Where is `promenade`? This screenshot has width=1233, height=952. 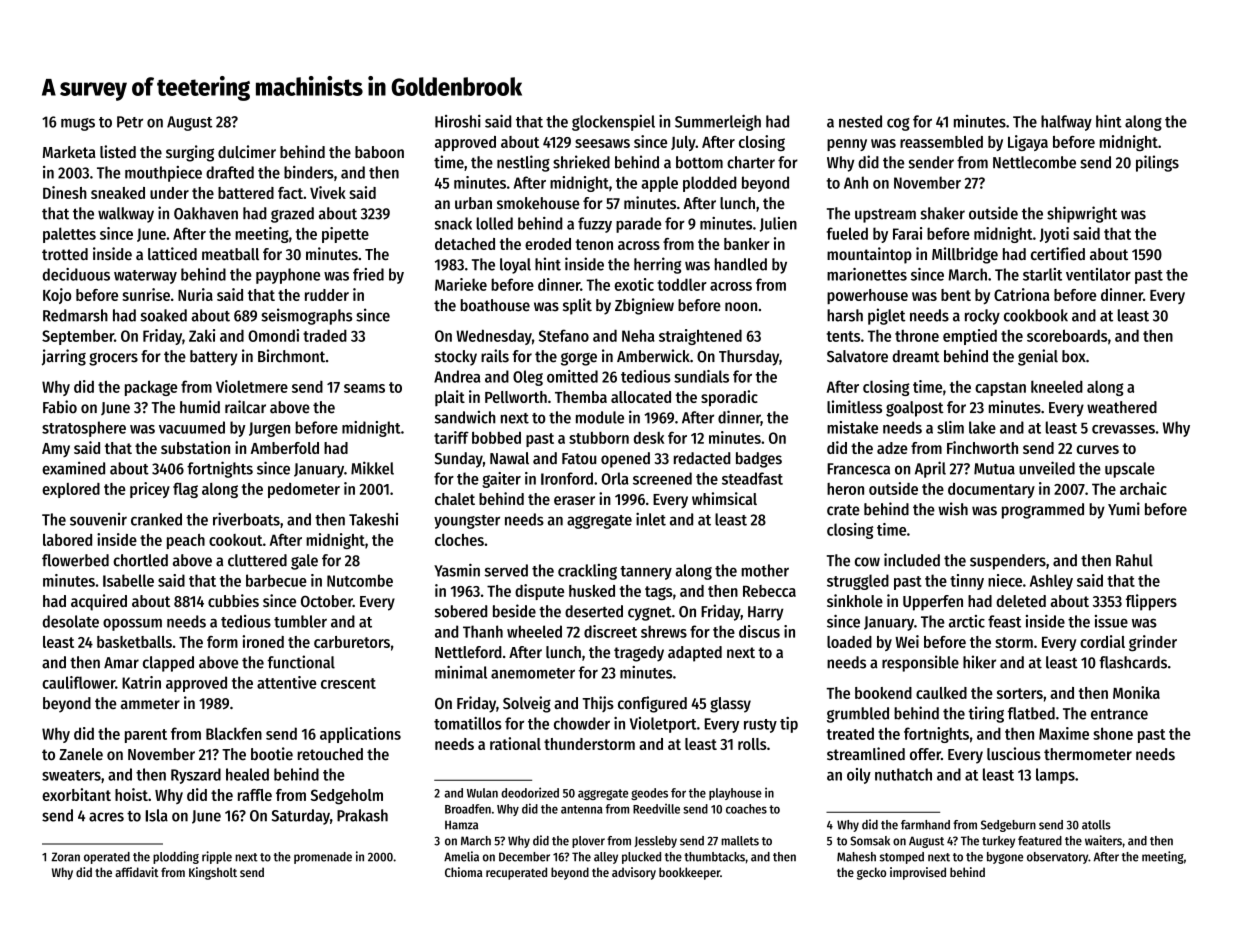
promenade is located at coordinates (323, 858).
